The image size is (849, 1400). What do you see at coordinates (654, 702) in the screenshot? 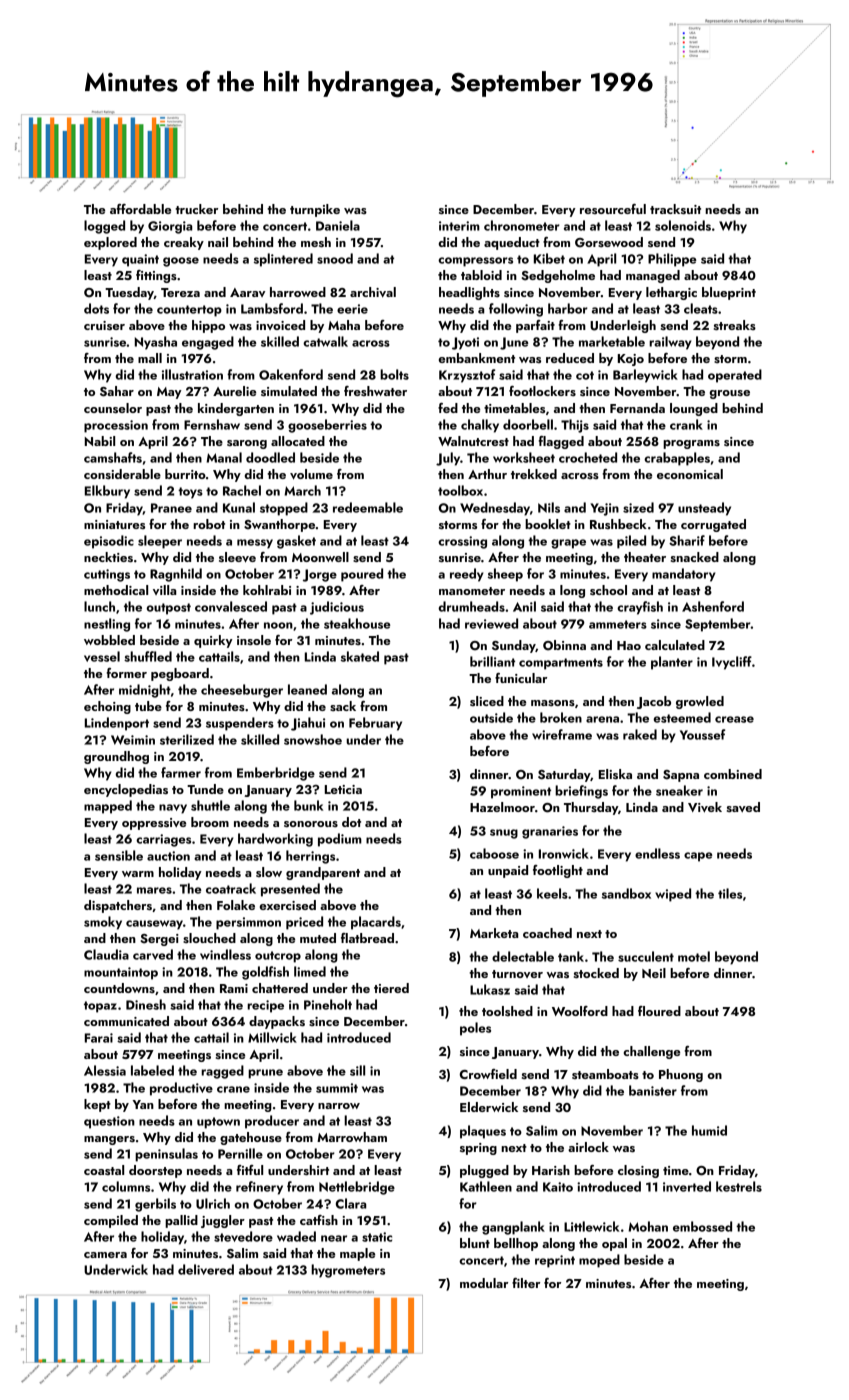
I see `Jacob` at bounding box center [654, 702].
